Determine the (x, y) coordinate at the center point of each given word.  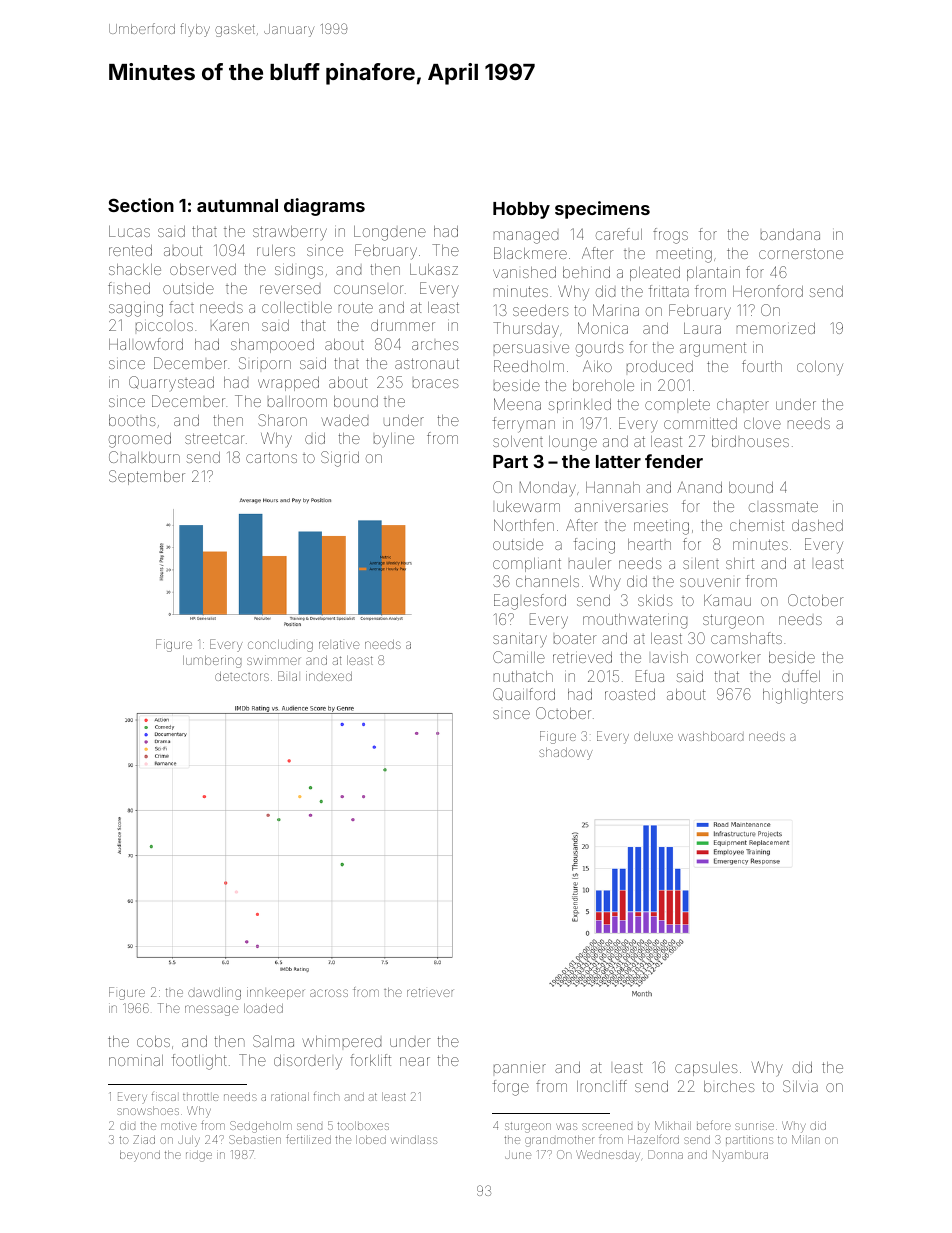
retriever (430, 992)
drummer (403, 325)
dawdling (214, 993)
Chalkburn (144, 457)
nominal (136, 1060)
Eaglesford (530, 602)
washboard (710, 736)
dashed (817, 525)
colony (820, 368)
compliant (527, 565)
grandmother (560, 1141)
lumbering (212, 661)
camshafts (746, 638)
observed (203, 269)
